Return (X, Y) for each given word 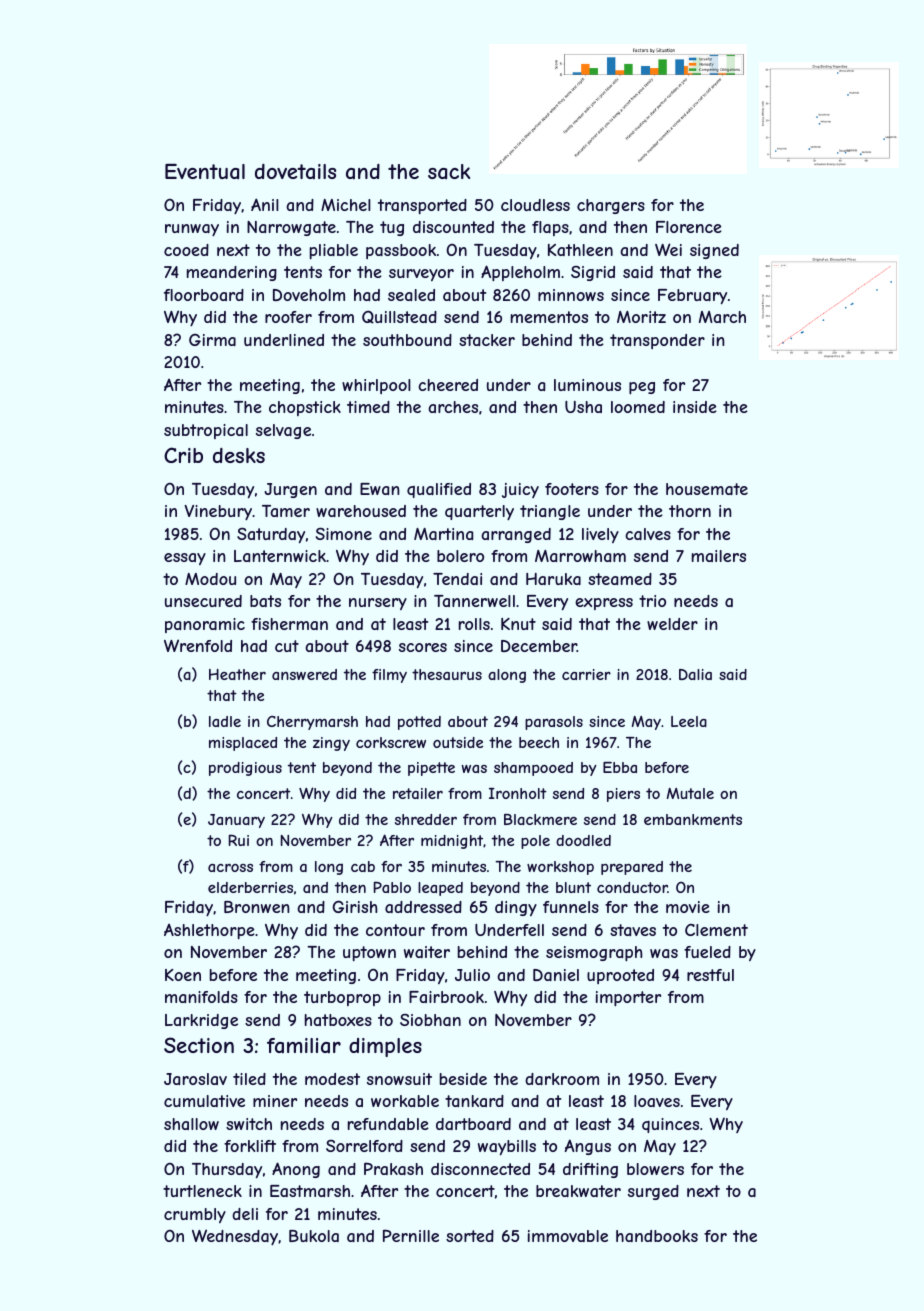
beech (539, 742)
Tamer (286, 511)
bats (265, 601)
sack (449, 171)
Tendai (457, 579)
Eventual (205, 171)
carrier (586, 674)
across (230, 868)
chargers (611, 206)
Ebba (620, 767)
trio (652, 601)
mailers (719, 556)
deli (245, 1214)
